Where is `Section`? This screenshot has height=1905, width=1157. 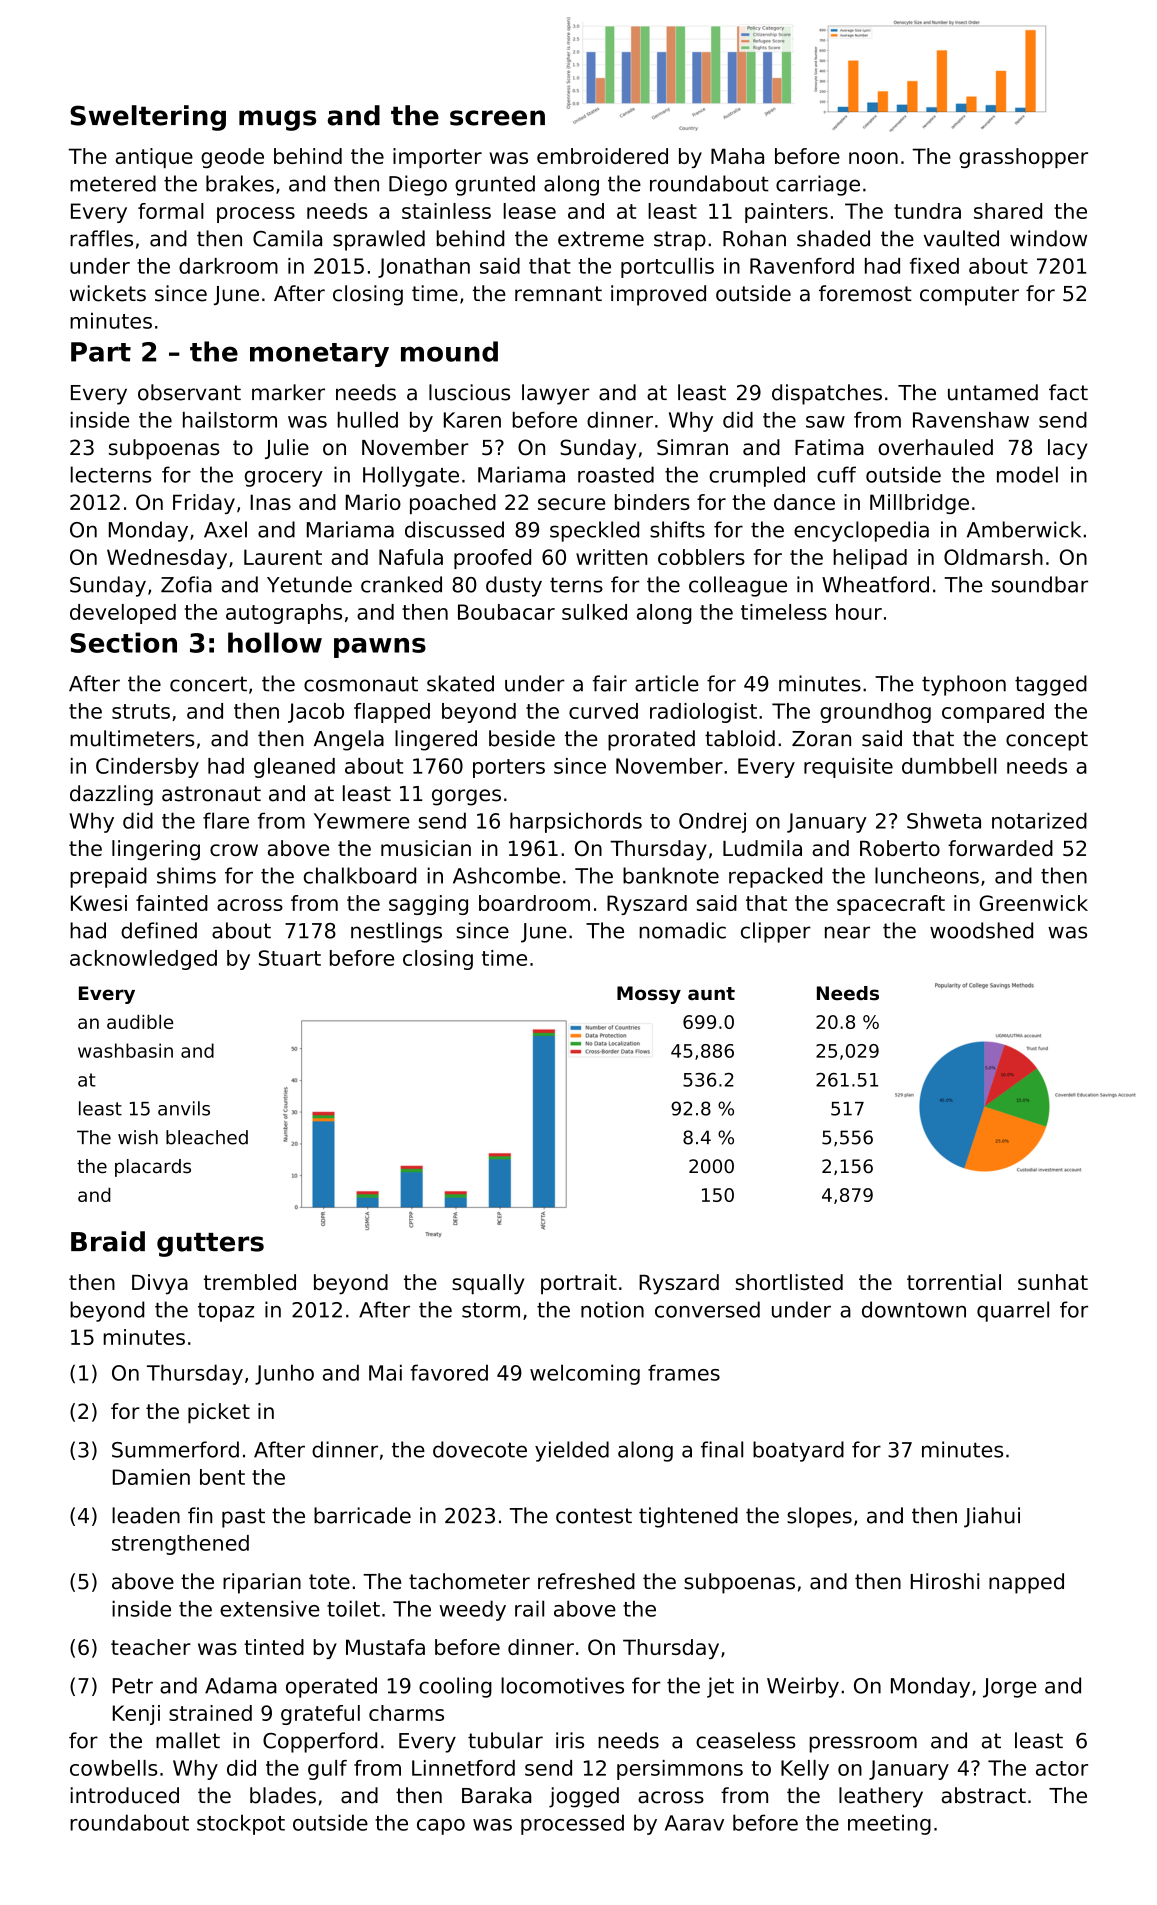 Section is located at coordinates (123, 642).
